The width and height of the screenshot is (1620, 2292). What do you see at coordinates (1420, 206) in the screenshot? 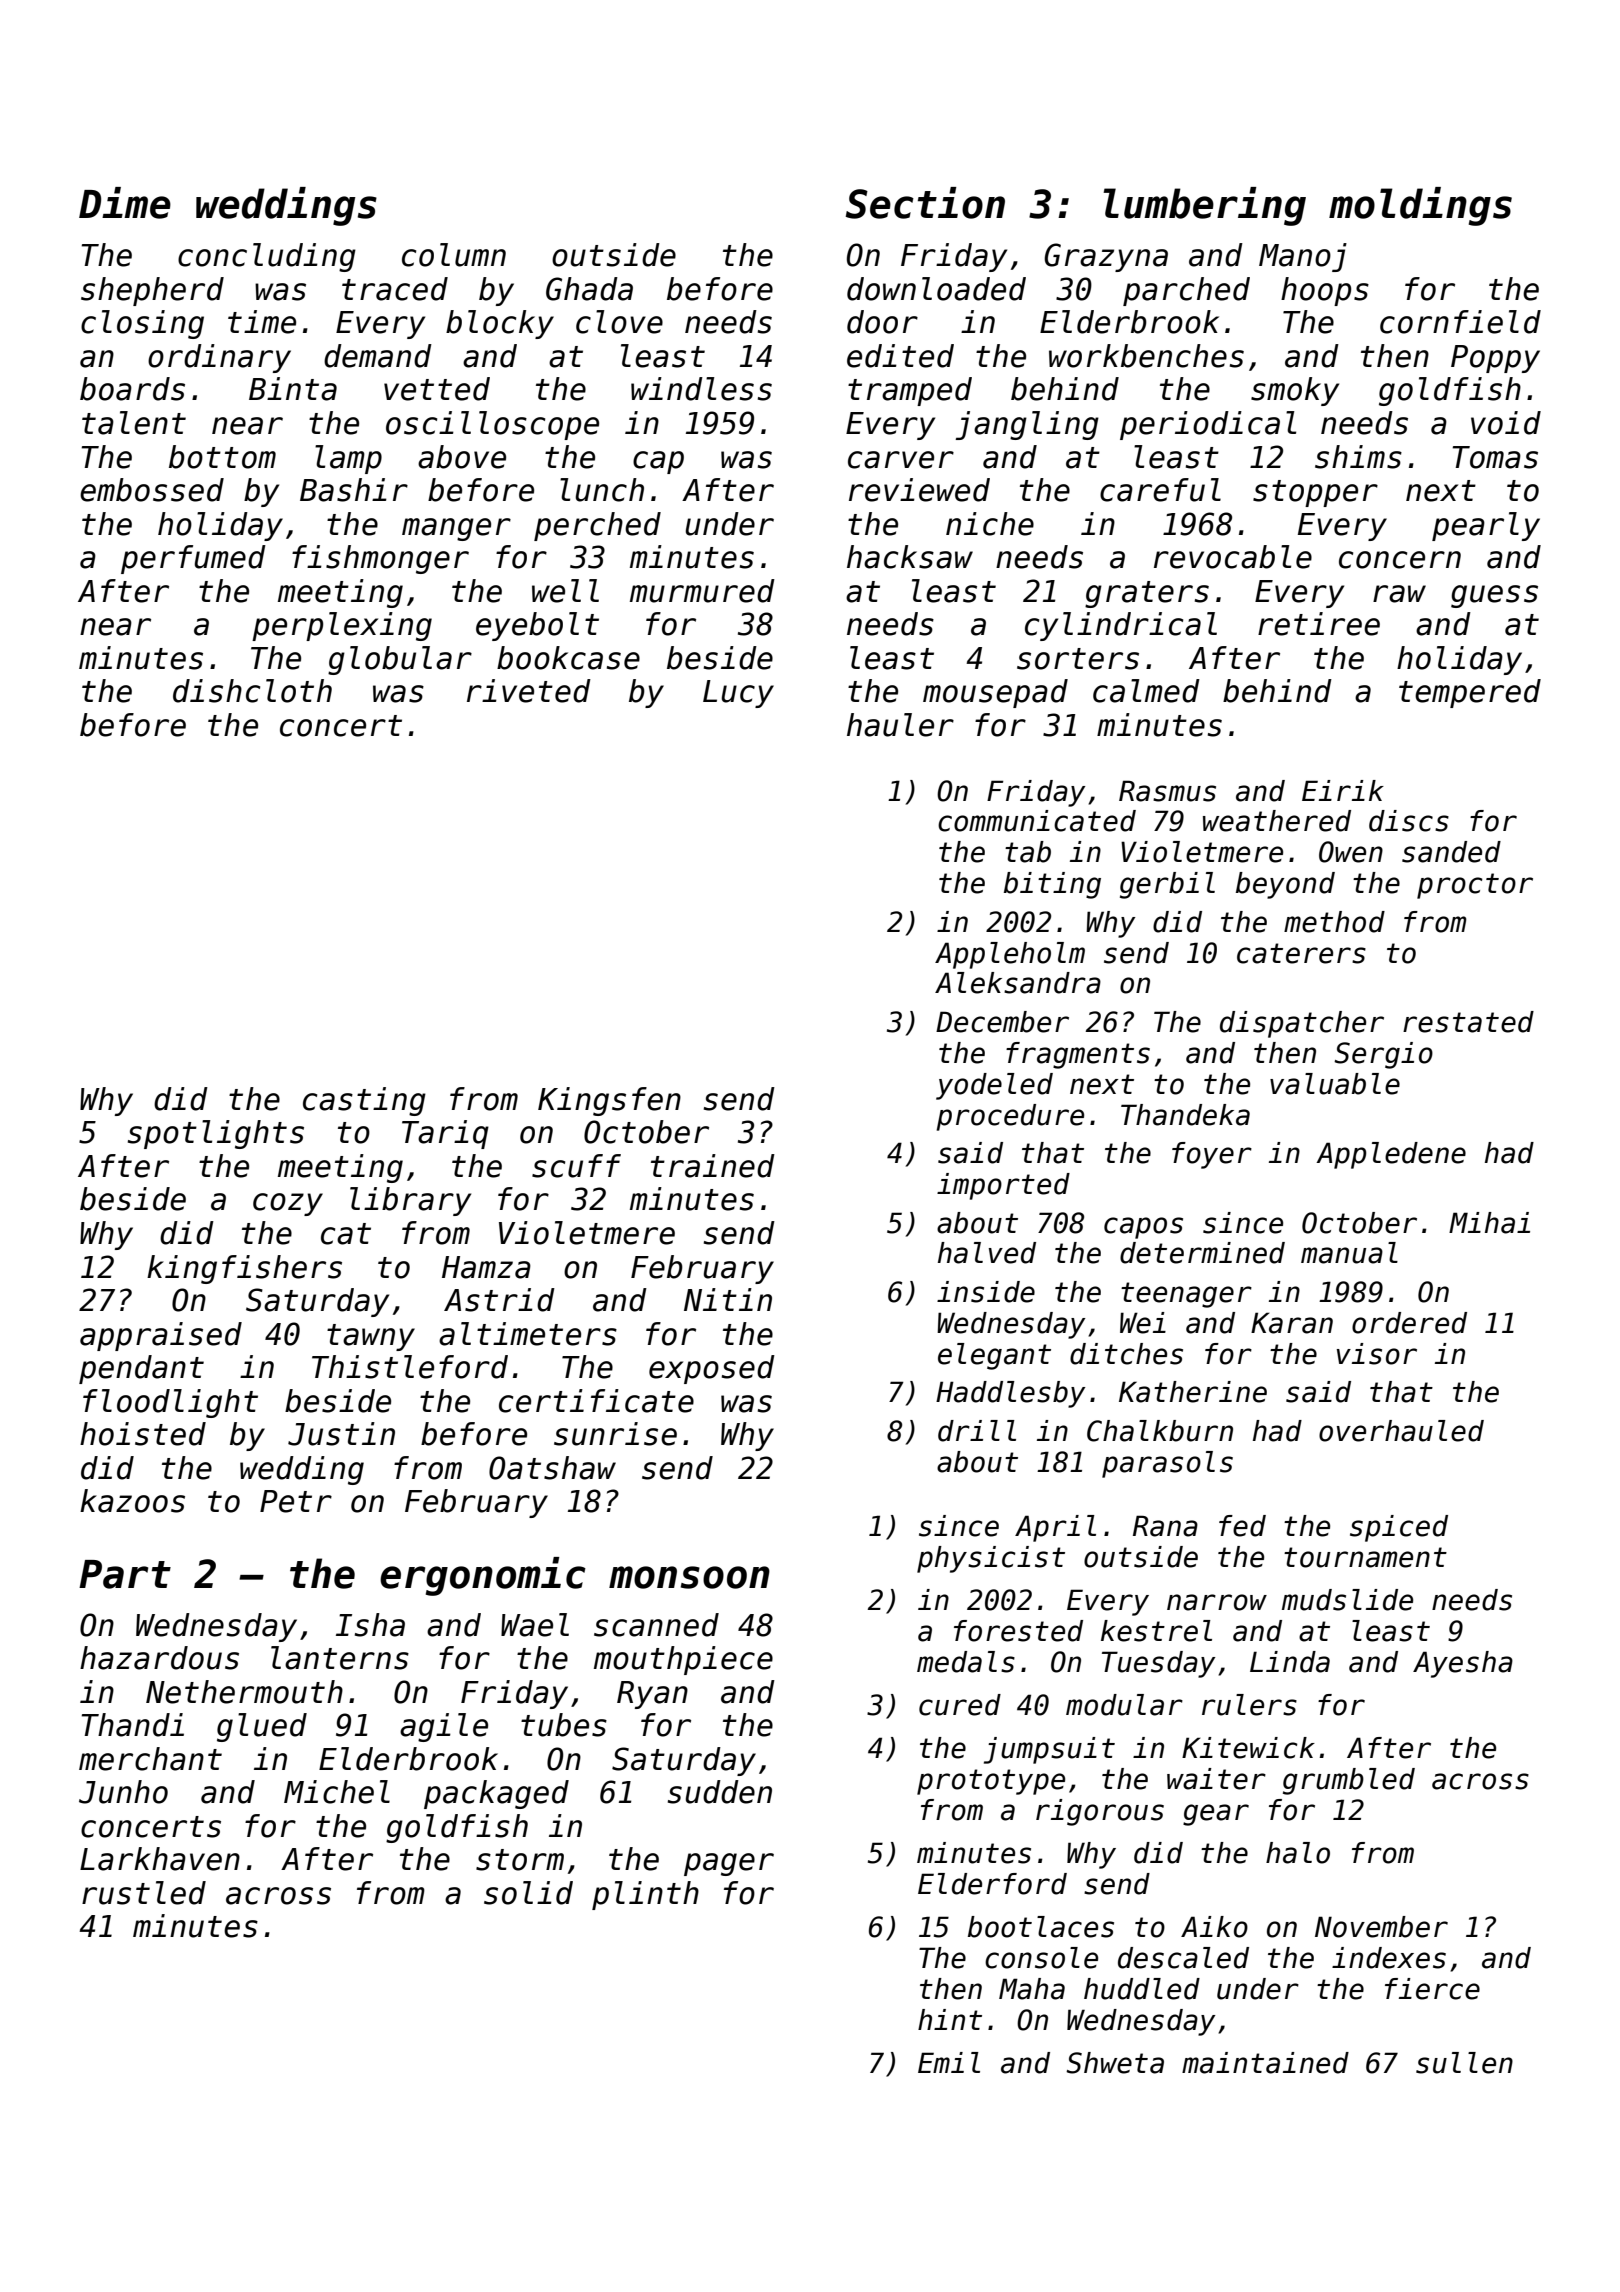
I see `moldings` at bounding box center [1420, 206].
